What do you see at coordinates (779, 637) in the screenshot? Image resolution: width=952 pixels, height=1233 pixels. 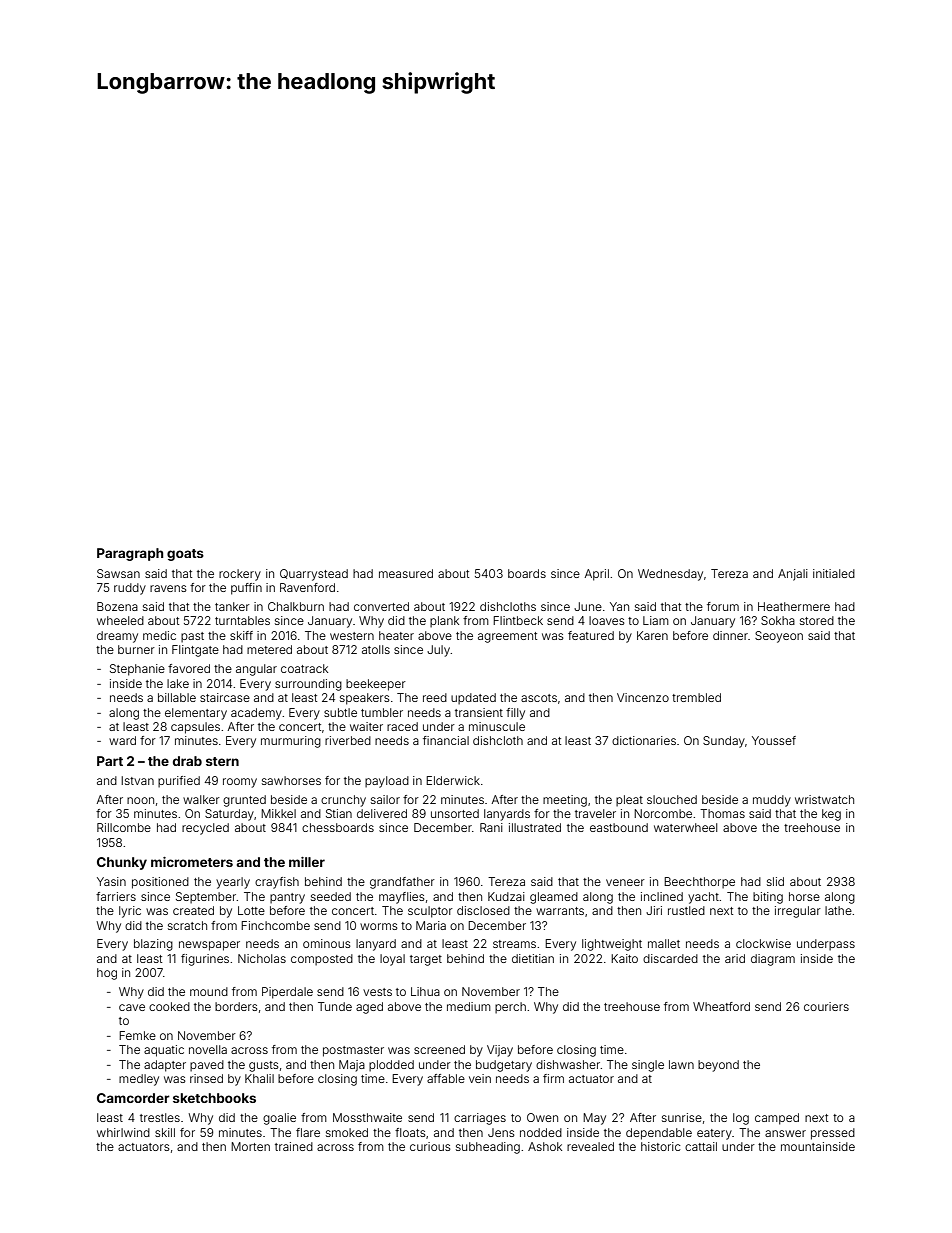 I see `Seoyeon` at bounding box center [779, 637].
